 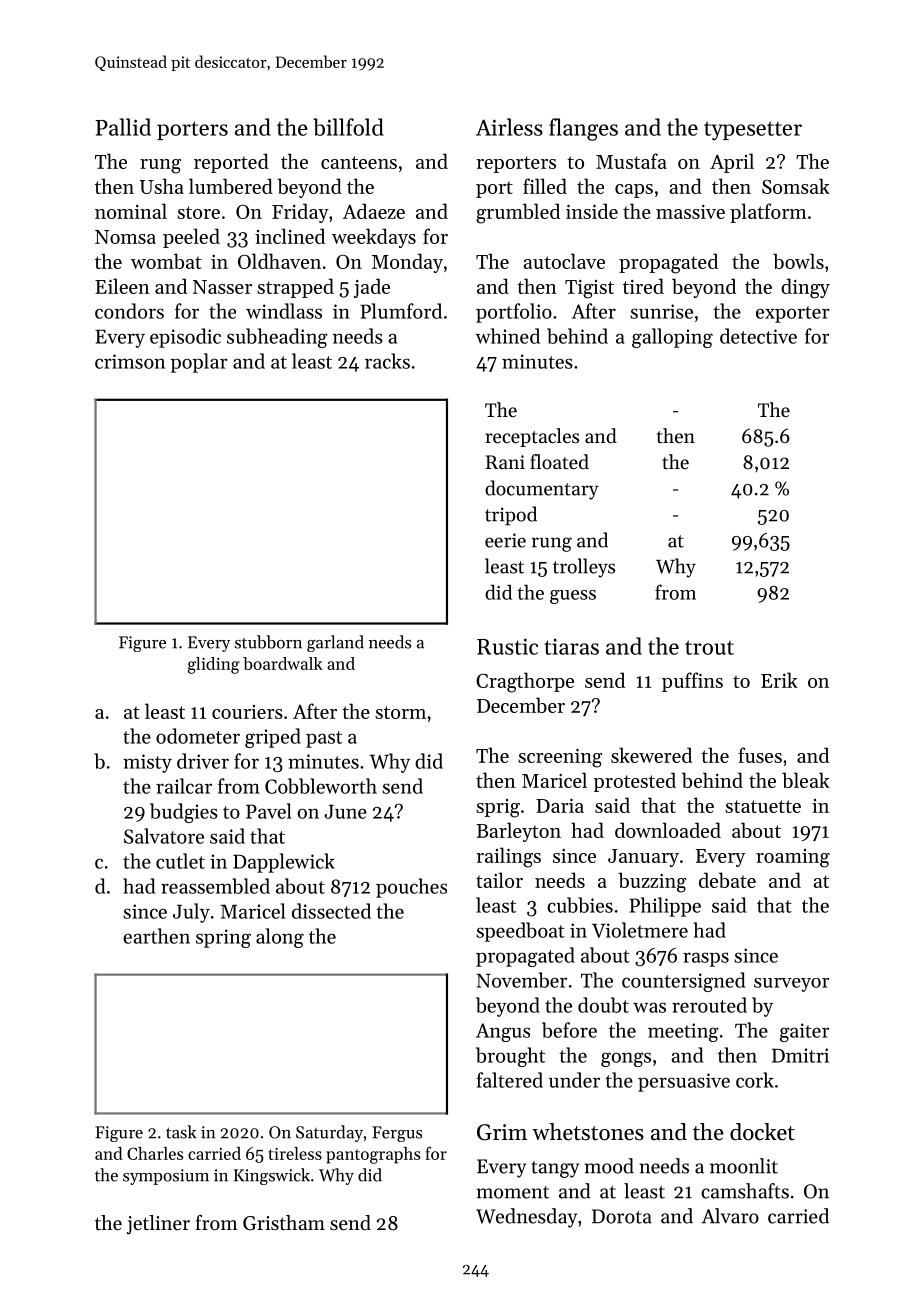 I want to click on garland, so click(x=335, y=643).
